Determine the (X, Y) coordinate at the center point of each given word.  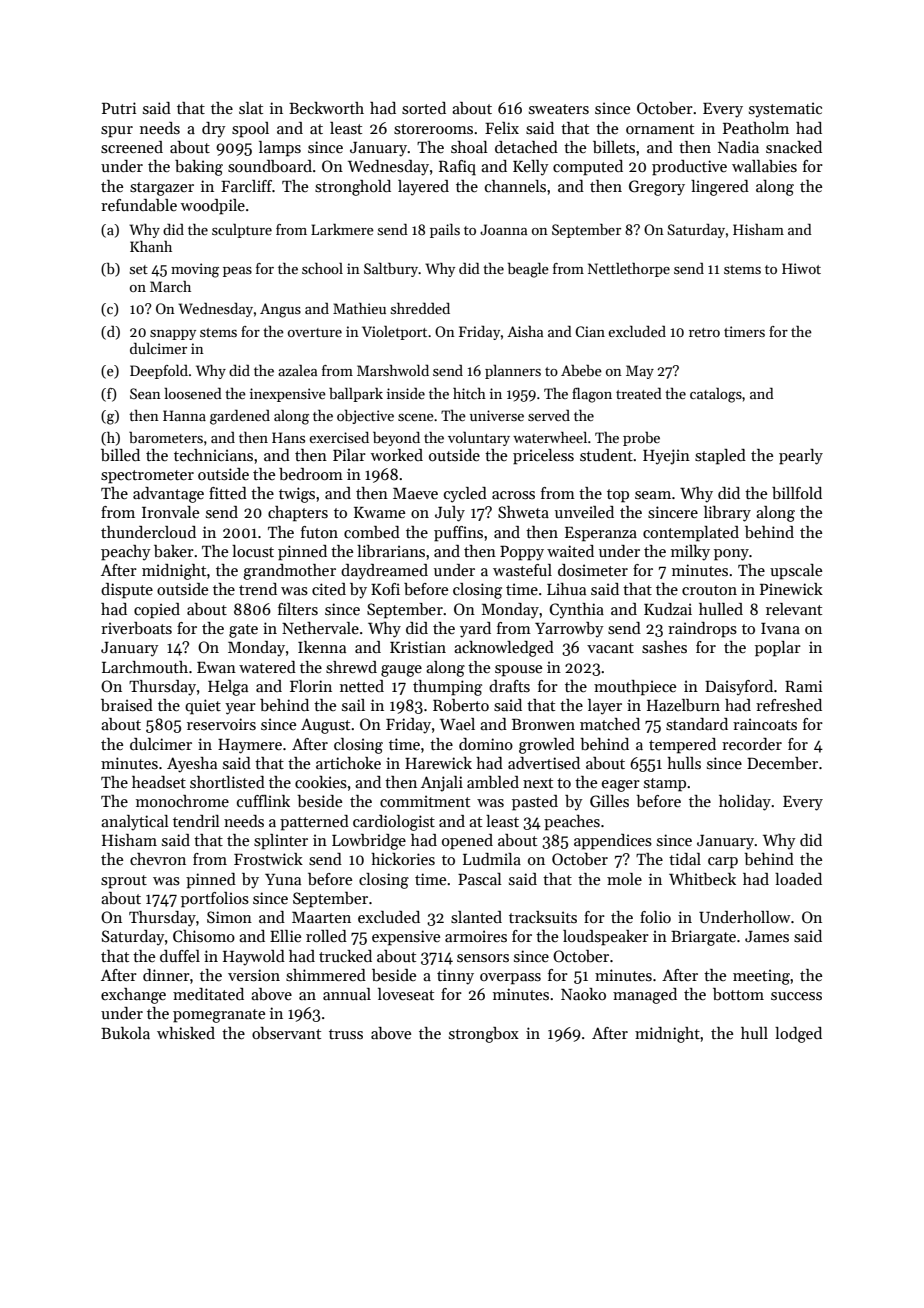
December (782, 763)
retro (704, 332)
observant (286, 1033)
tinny (455, 977)
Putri (119, 108)
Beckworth (326, 108)
